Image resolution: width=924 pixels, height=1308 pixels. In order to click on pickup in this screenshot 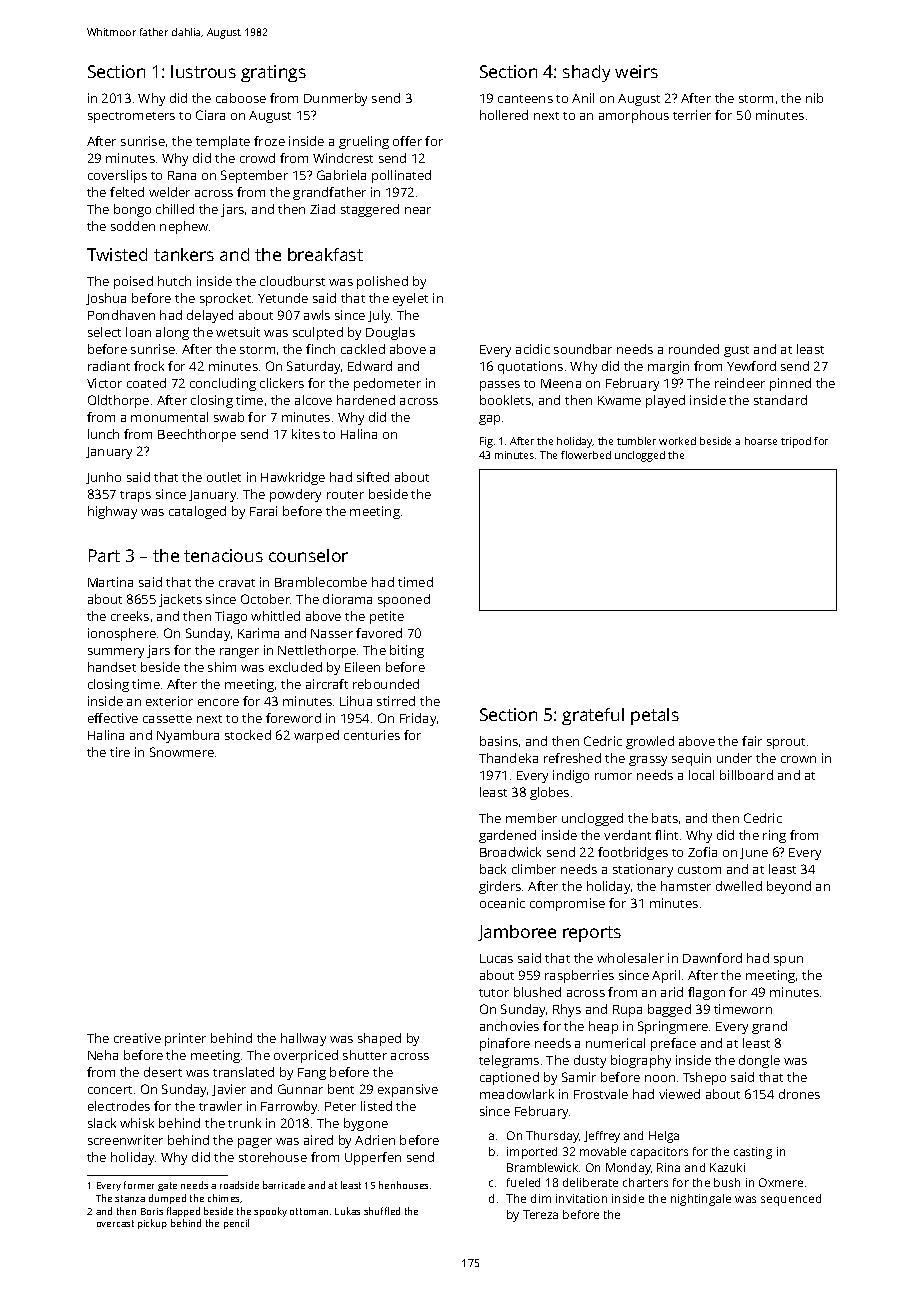, I will do `click(152, 1224)`.
